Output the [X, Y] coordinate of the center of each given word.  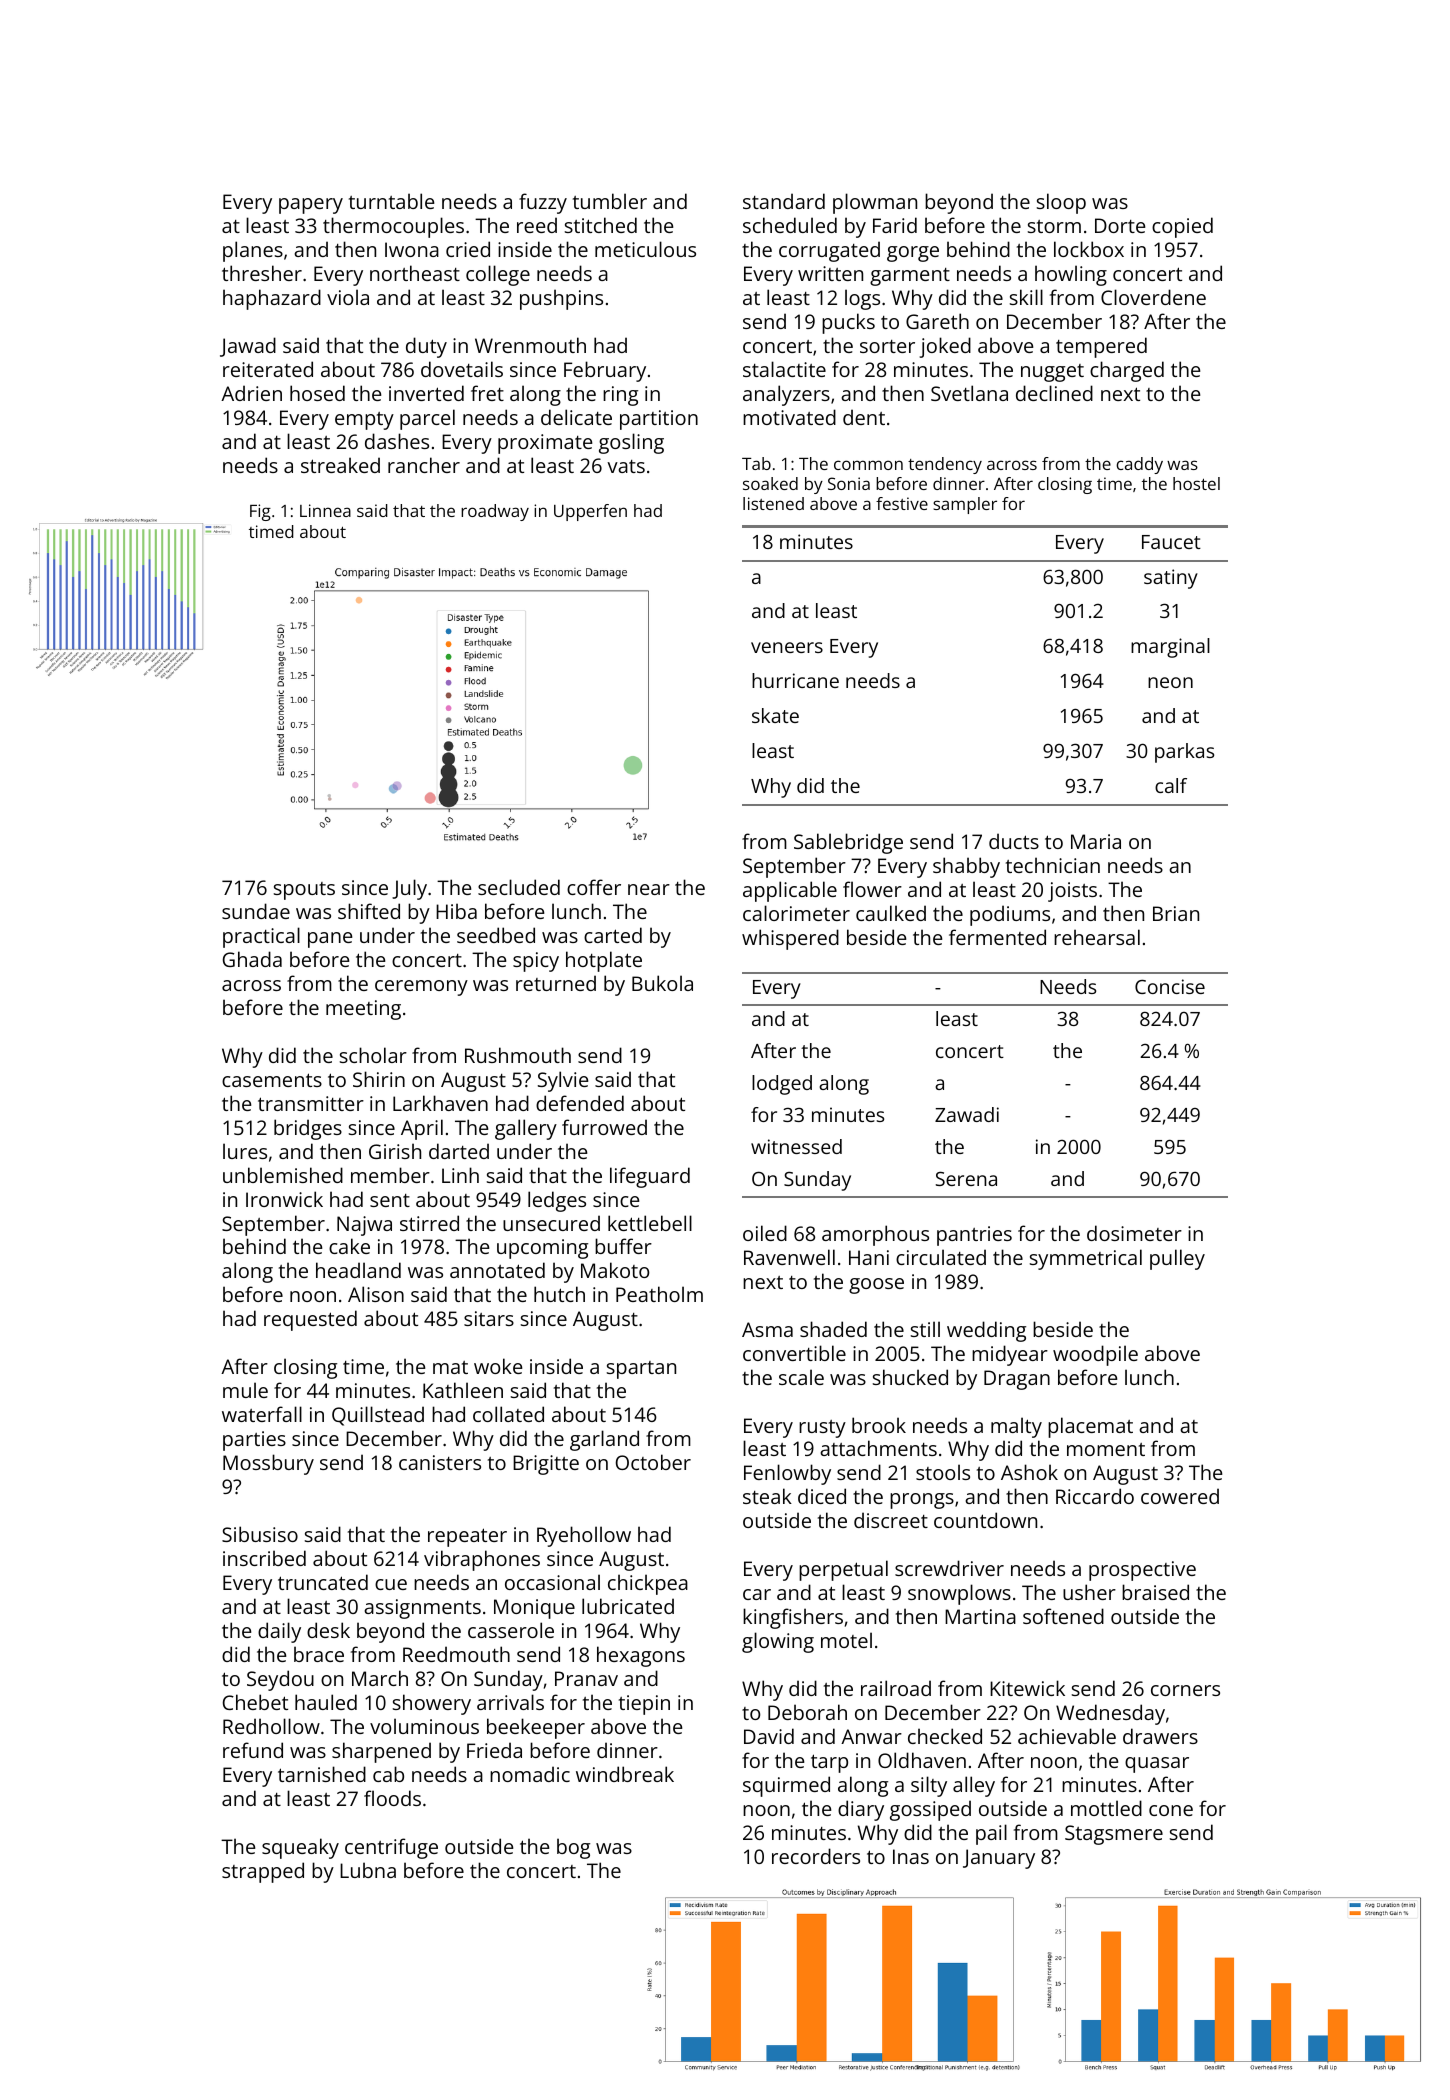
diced [822, 1496]
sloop [1061, 203]
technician [1053, 865]
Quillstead [378, 1416]
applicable [790, 891]
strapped [263, 1872]
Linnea [325, 510]
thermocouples [393, 227]
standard [784, 201]
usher [1089, 1592]
